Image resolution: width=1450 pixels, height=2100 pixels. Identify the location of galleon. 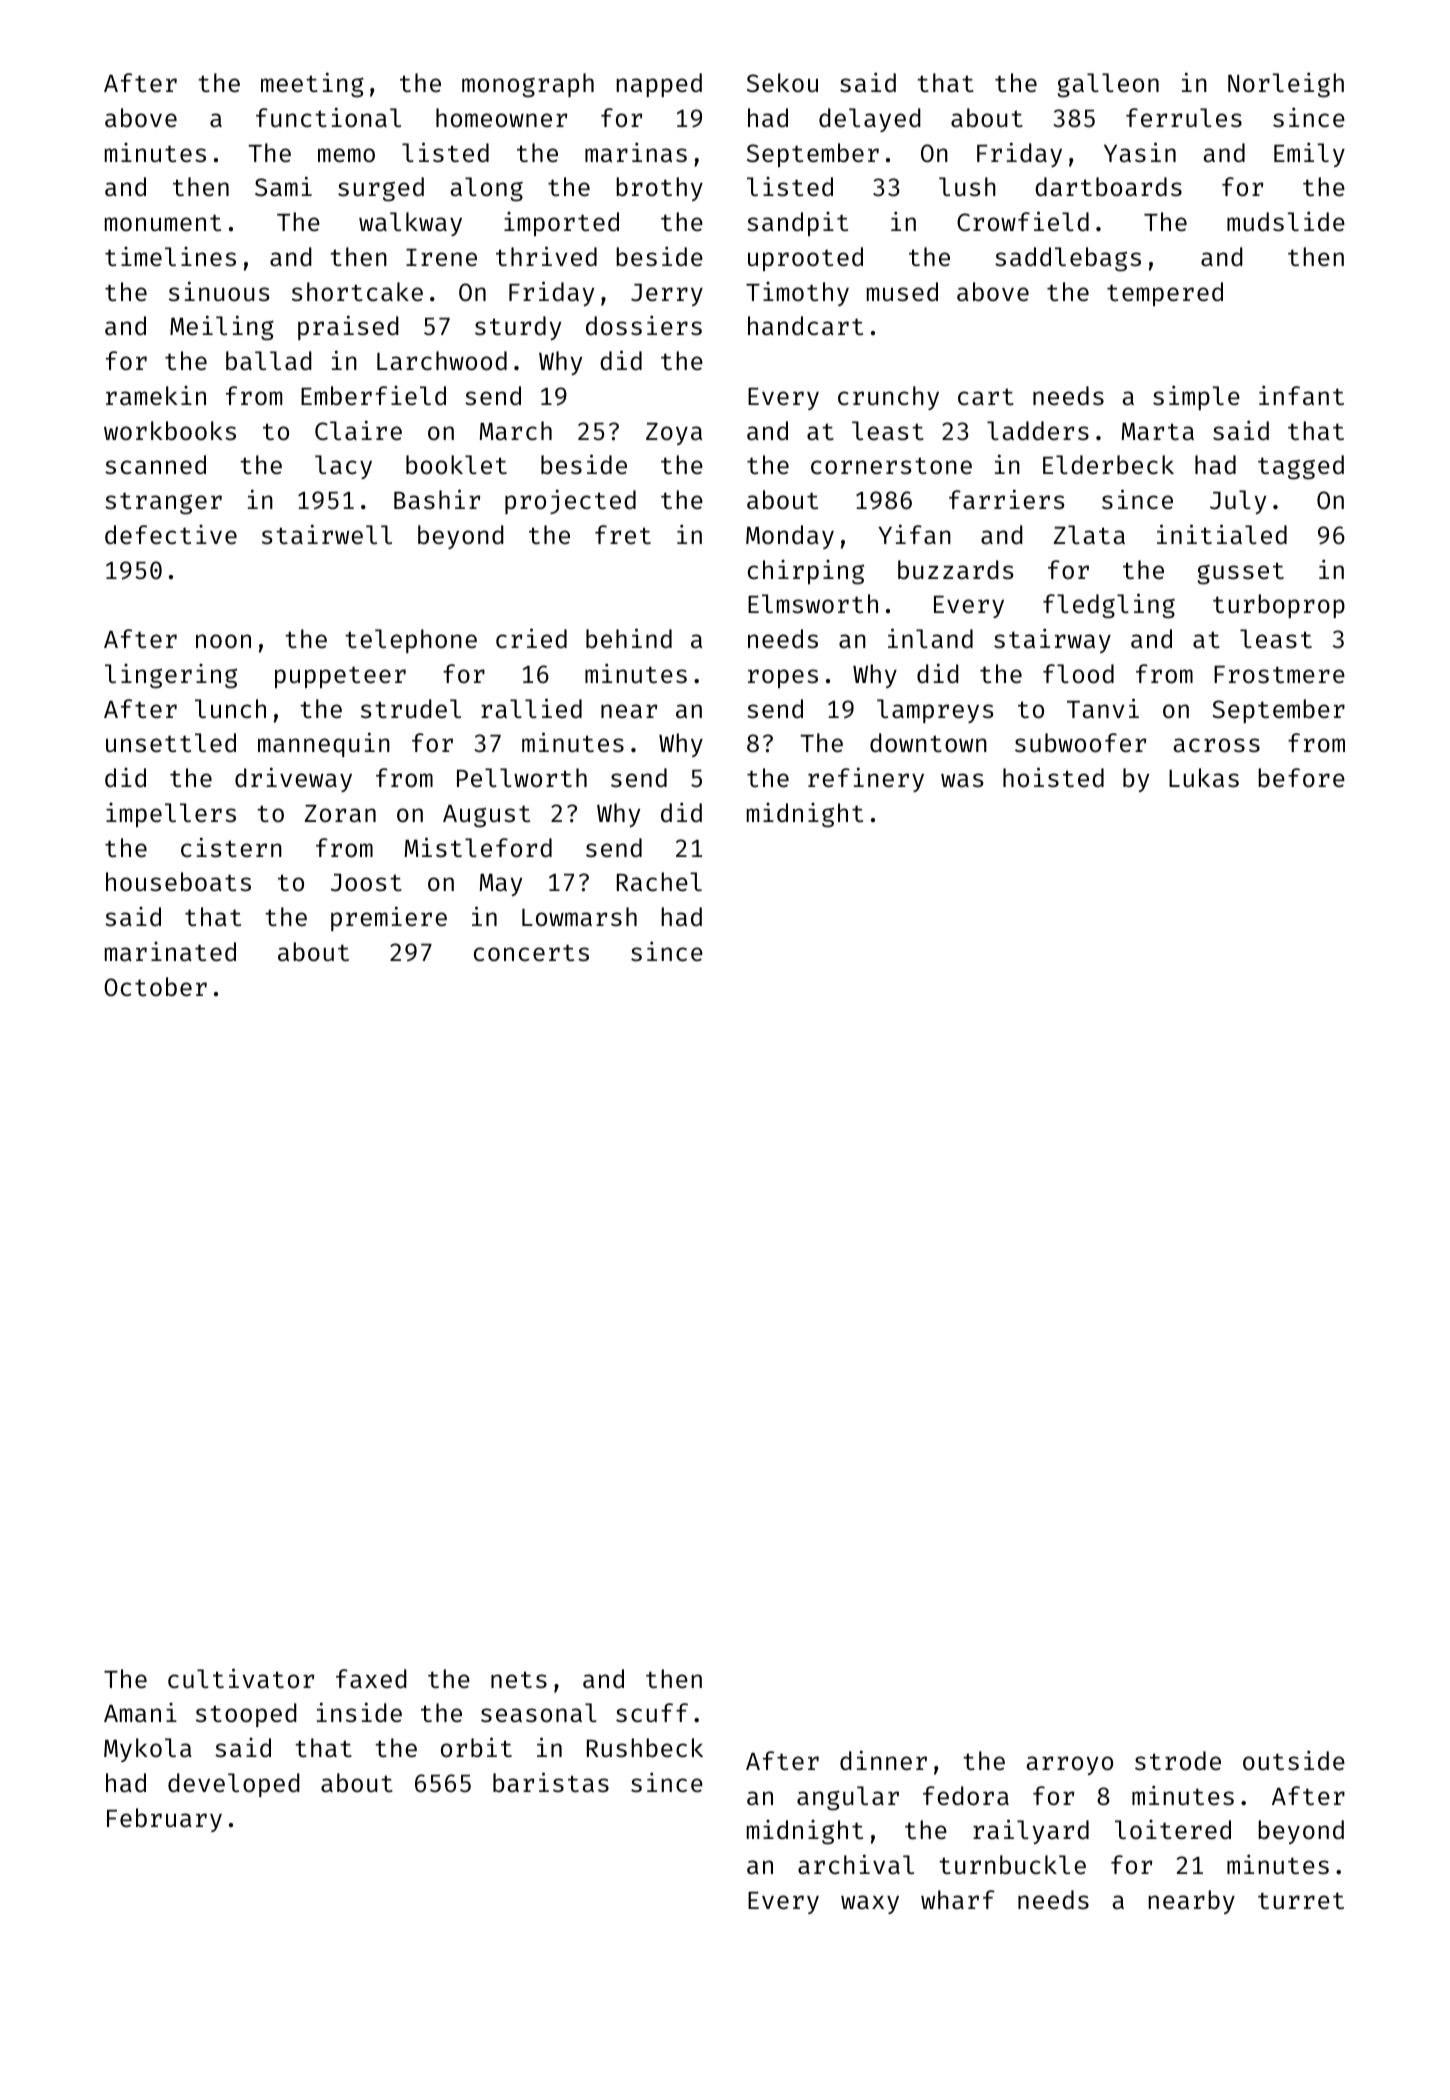
(1108, 85).
